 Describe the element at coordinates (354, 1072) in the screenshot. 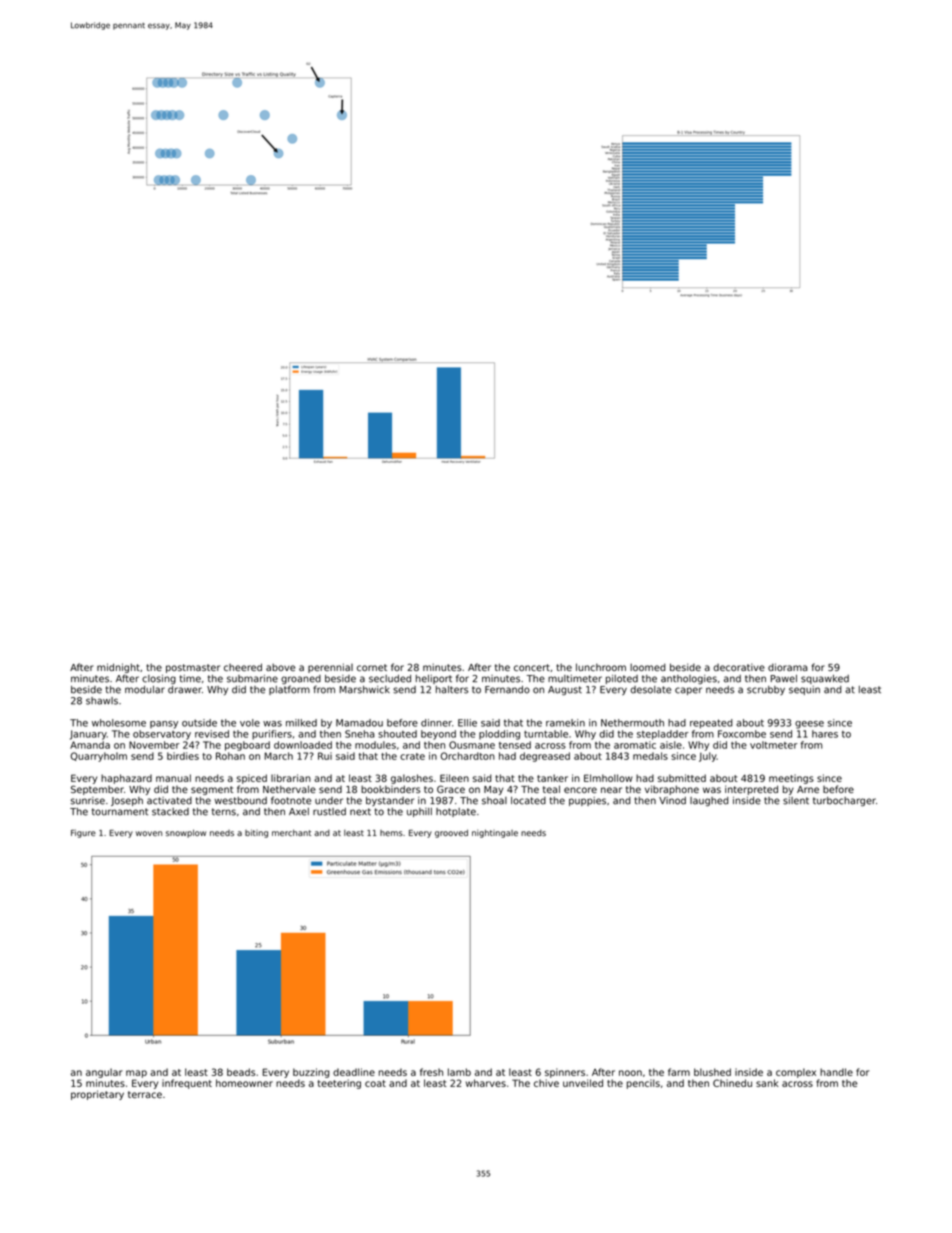

I see `deadline` at that location.
